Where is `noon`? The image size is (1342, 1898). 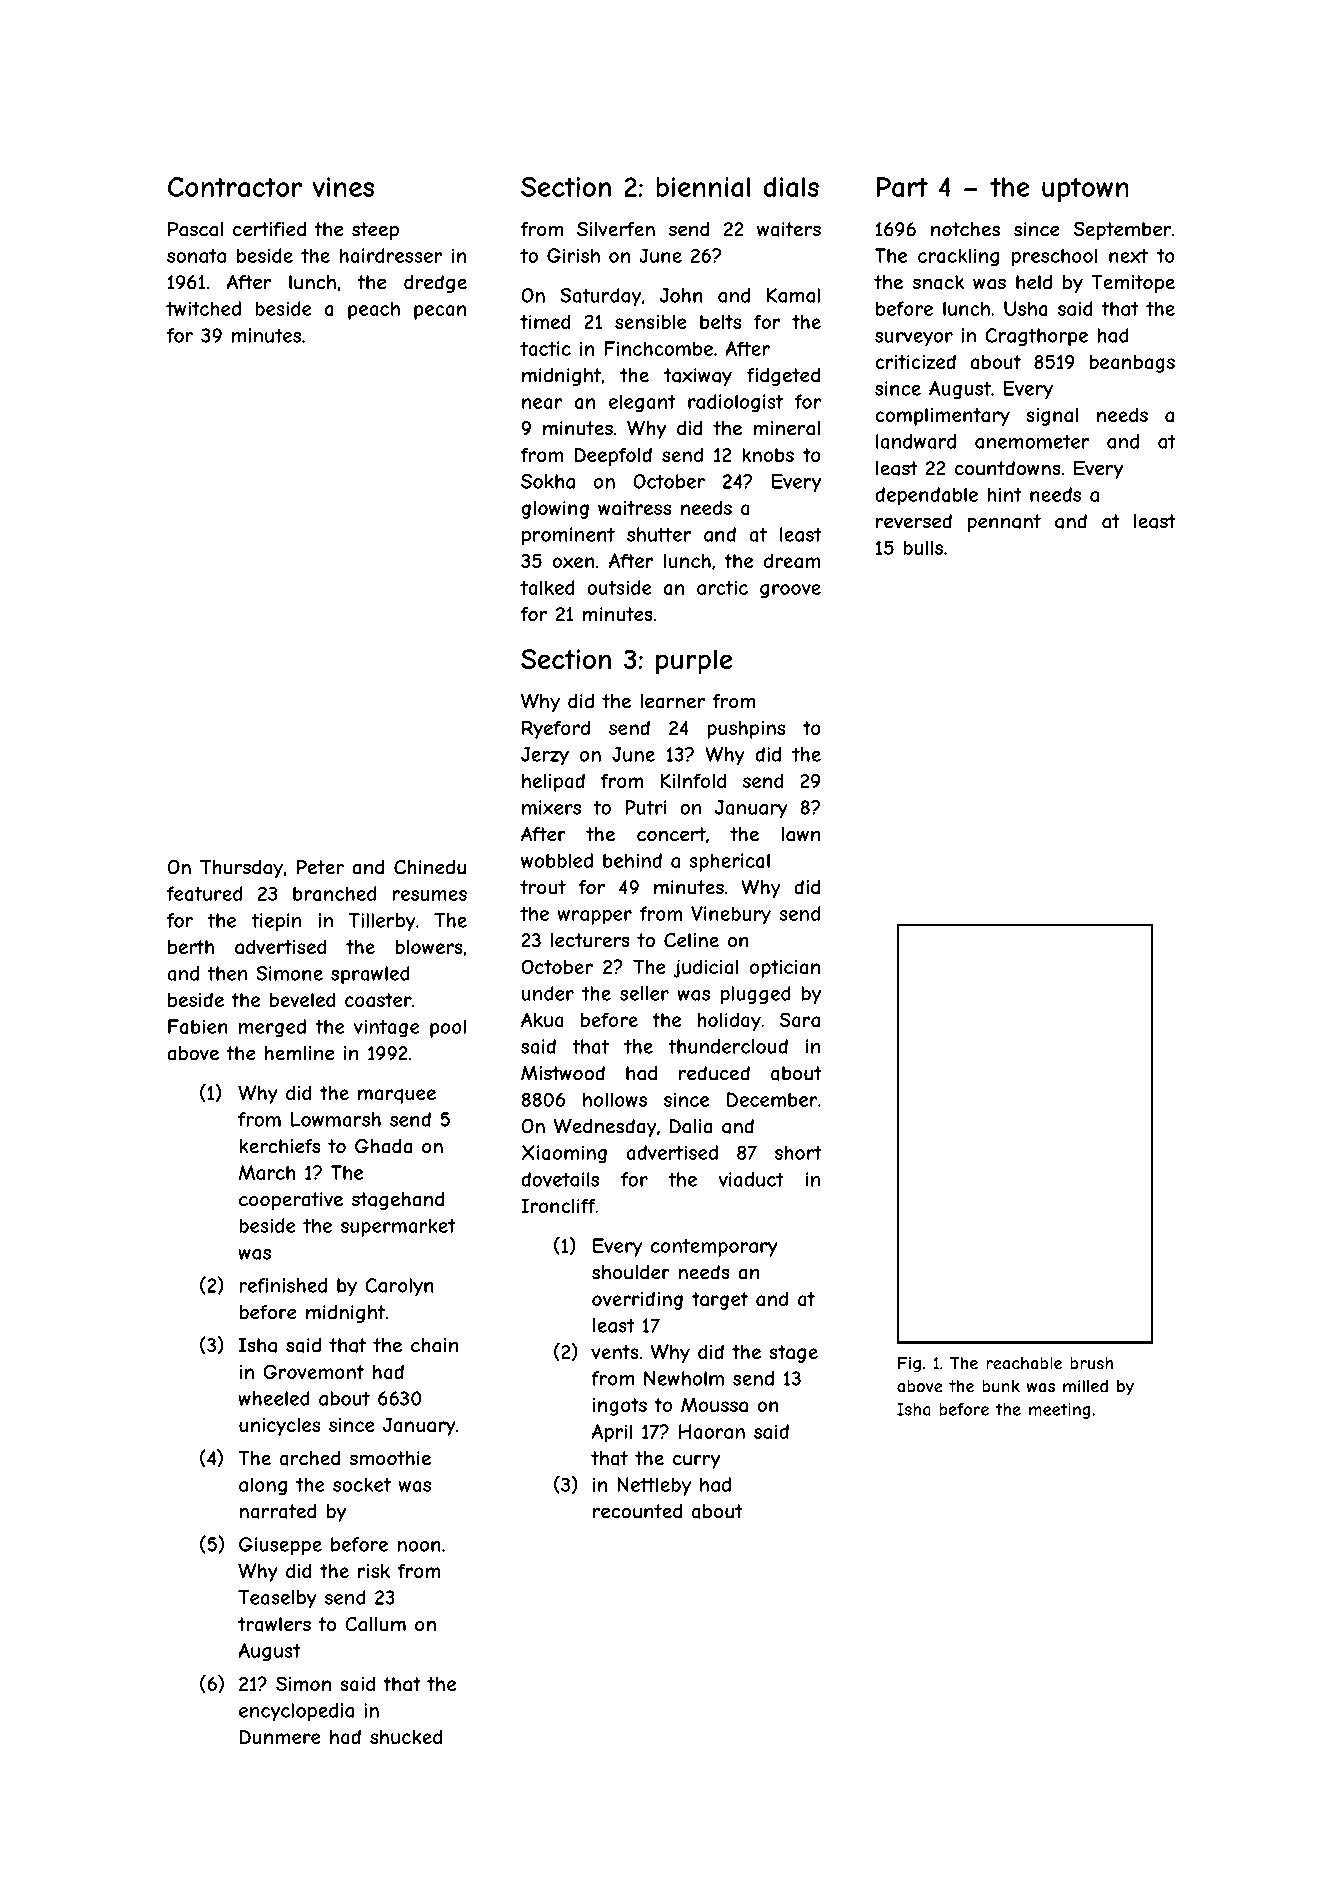 noon is located at coordinates (419, 1546).
